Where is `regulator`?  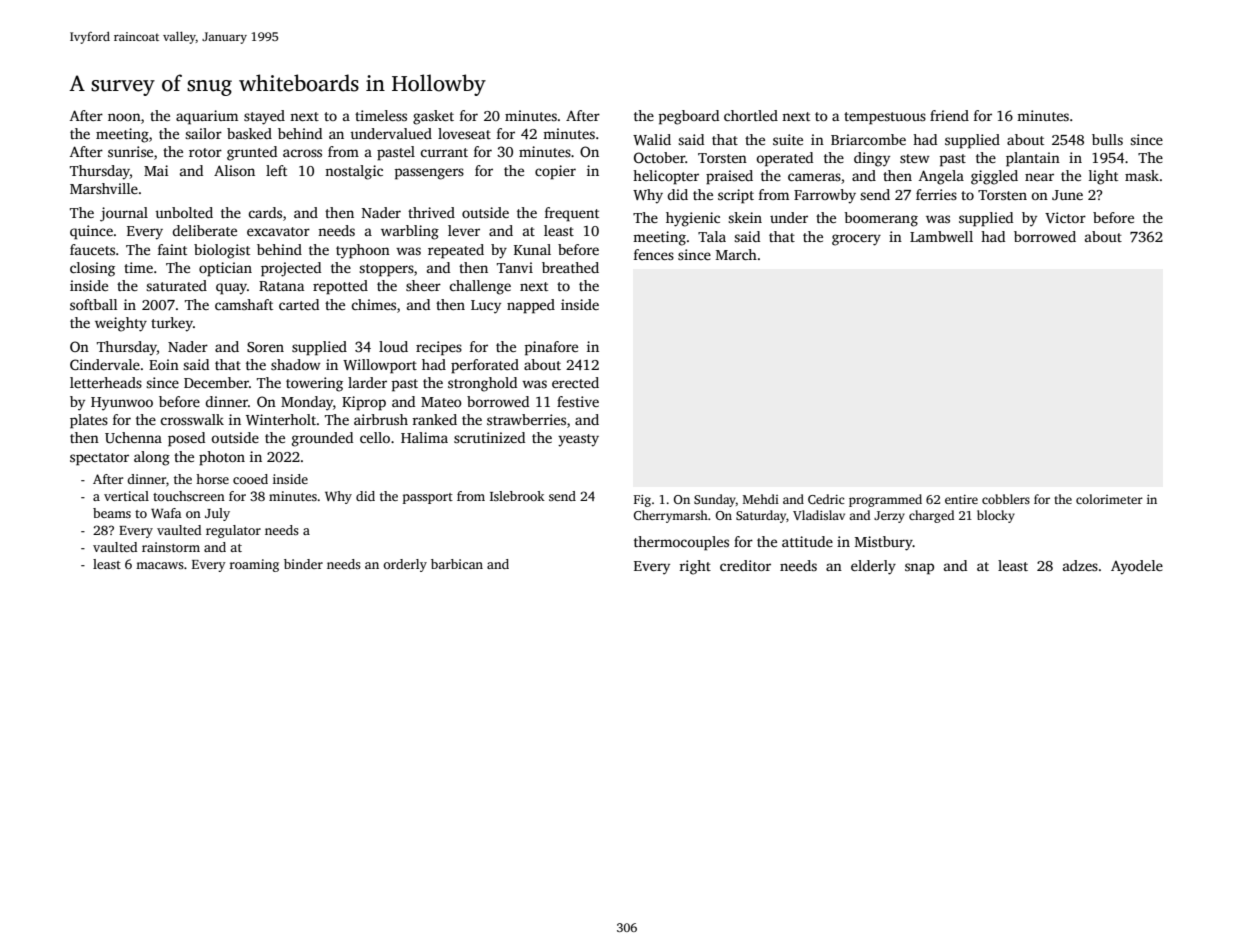
regulator is located at coordinates (233, 531).
